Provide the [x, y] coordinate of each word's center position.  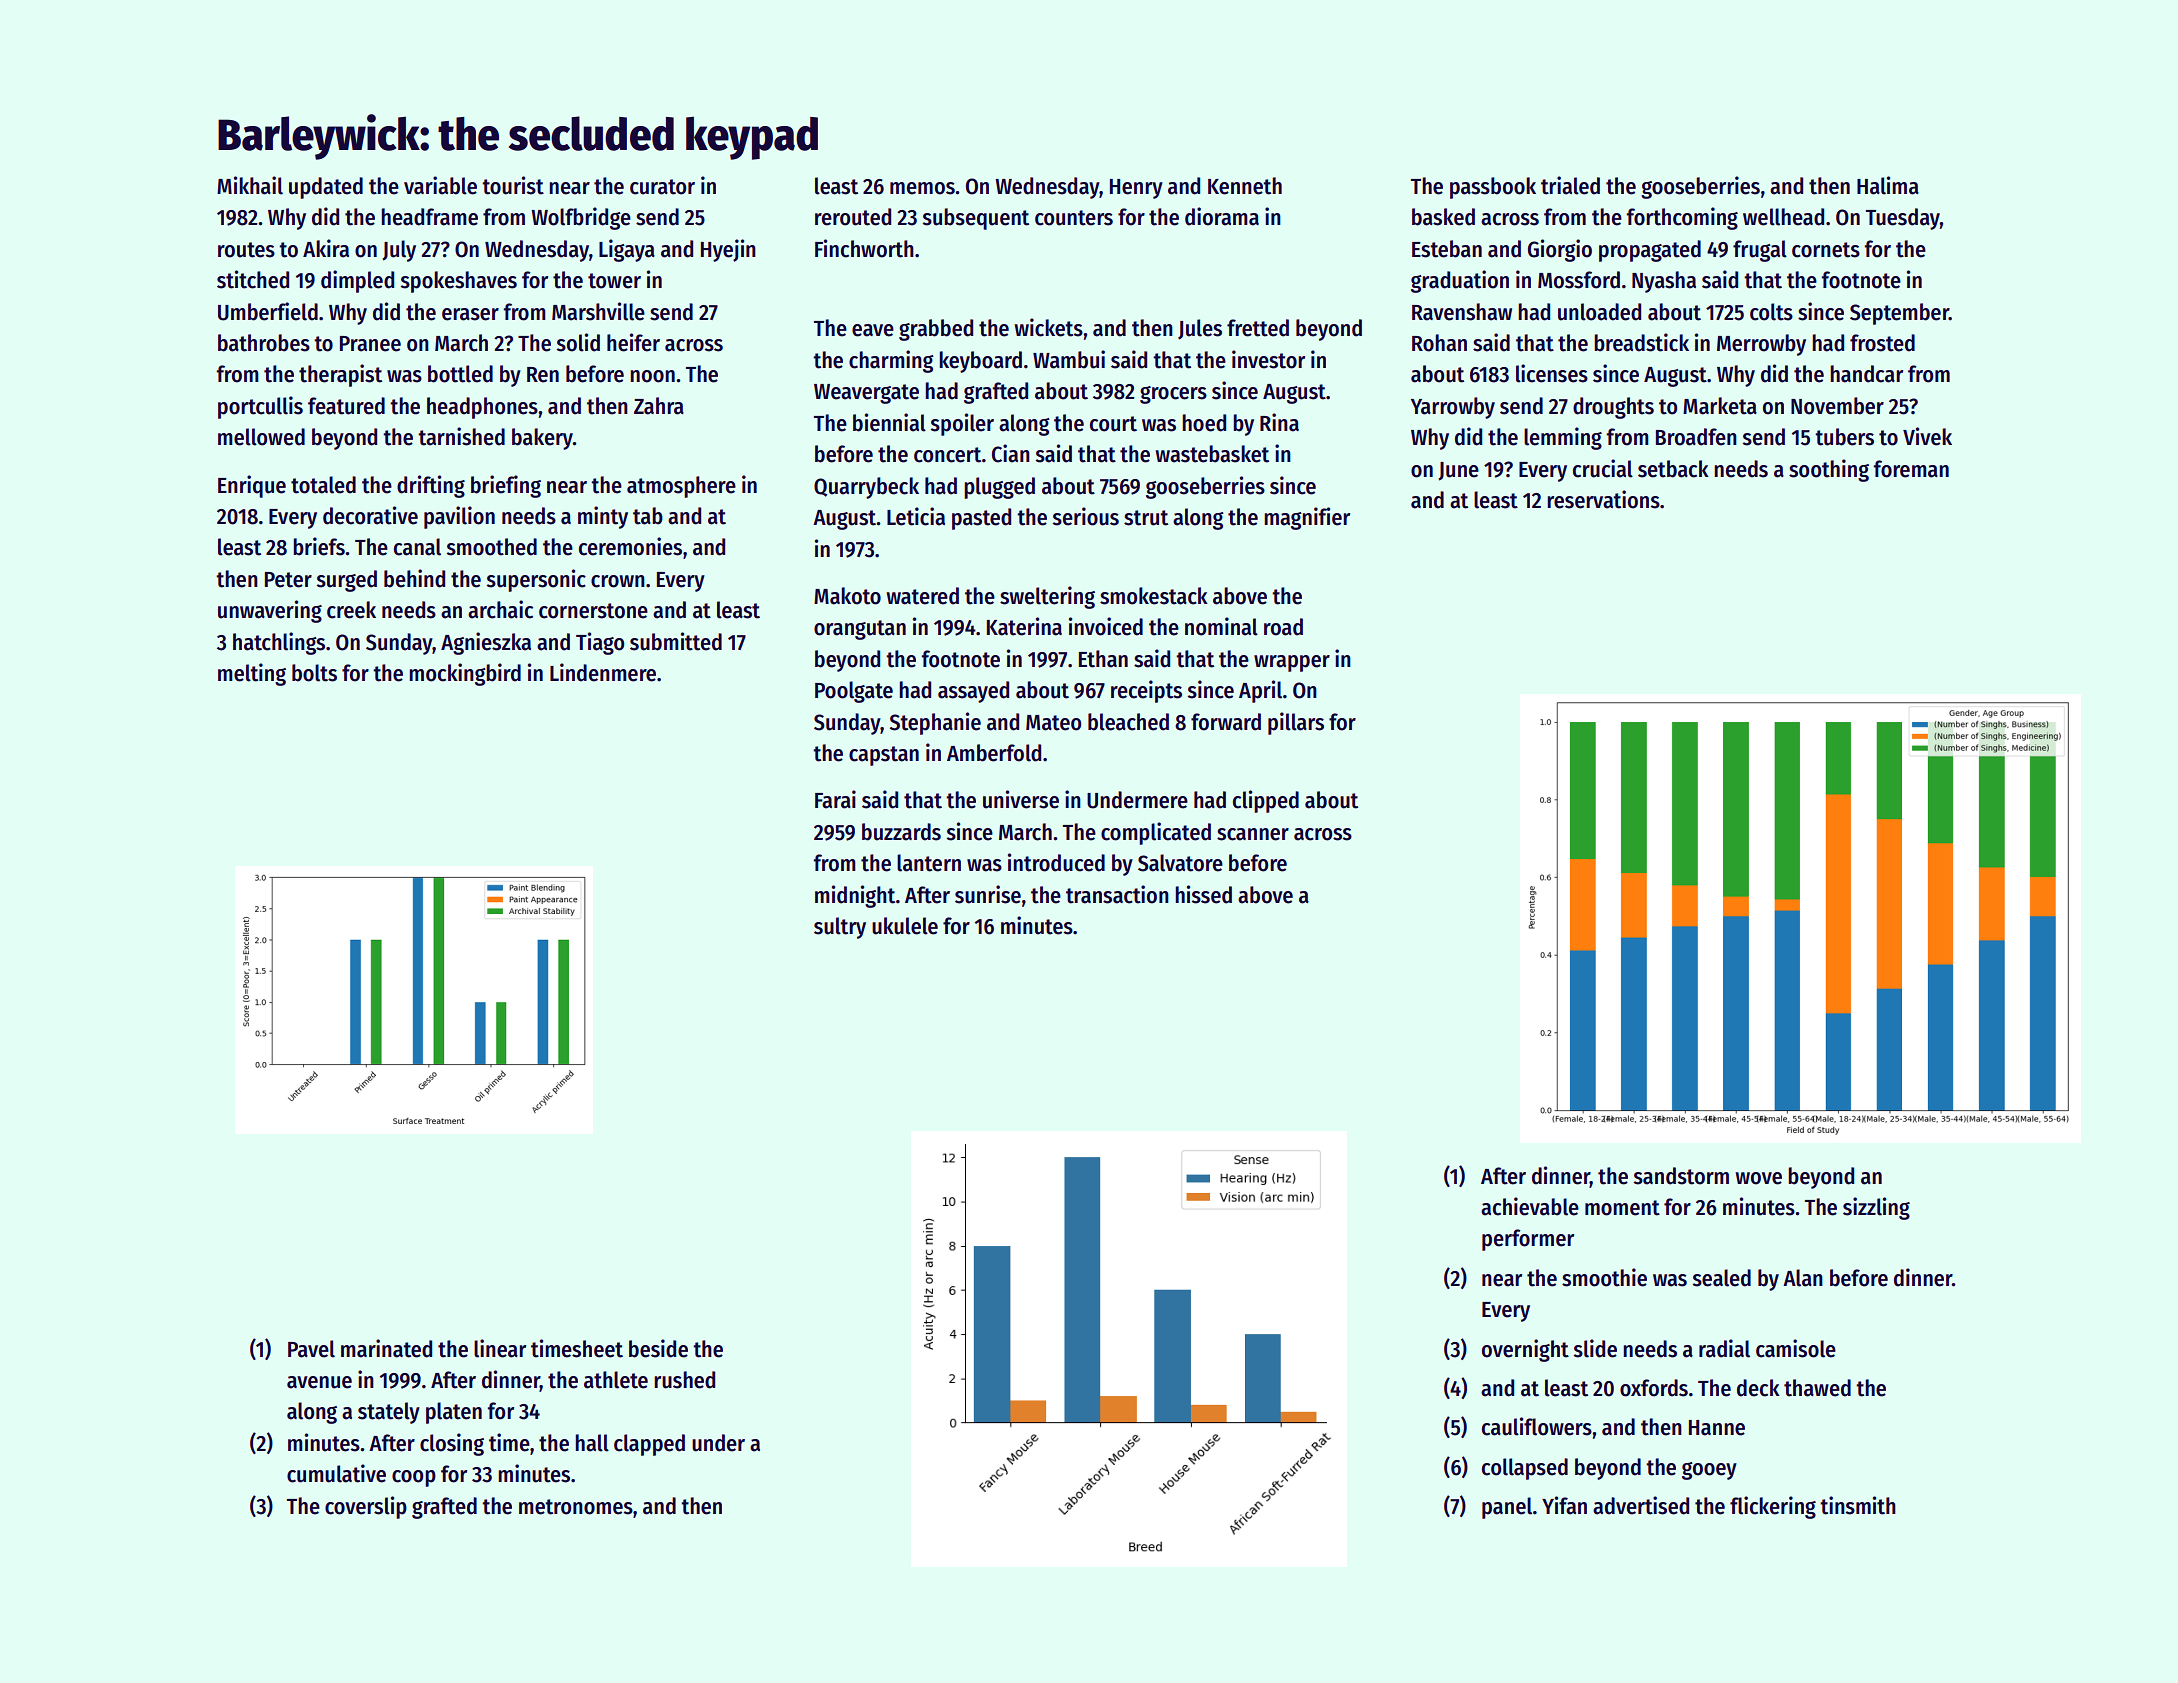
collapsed [1525, 1469]
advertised [1641, 1505]
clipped [1266, 801]
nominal [1221, 626]
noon [652, 376]
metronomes [576, 1507]
